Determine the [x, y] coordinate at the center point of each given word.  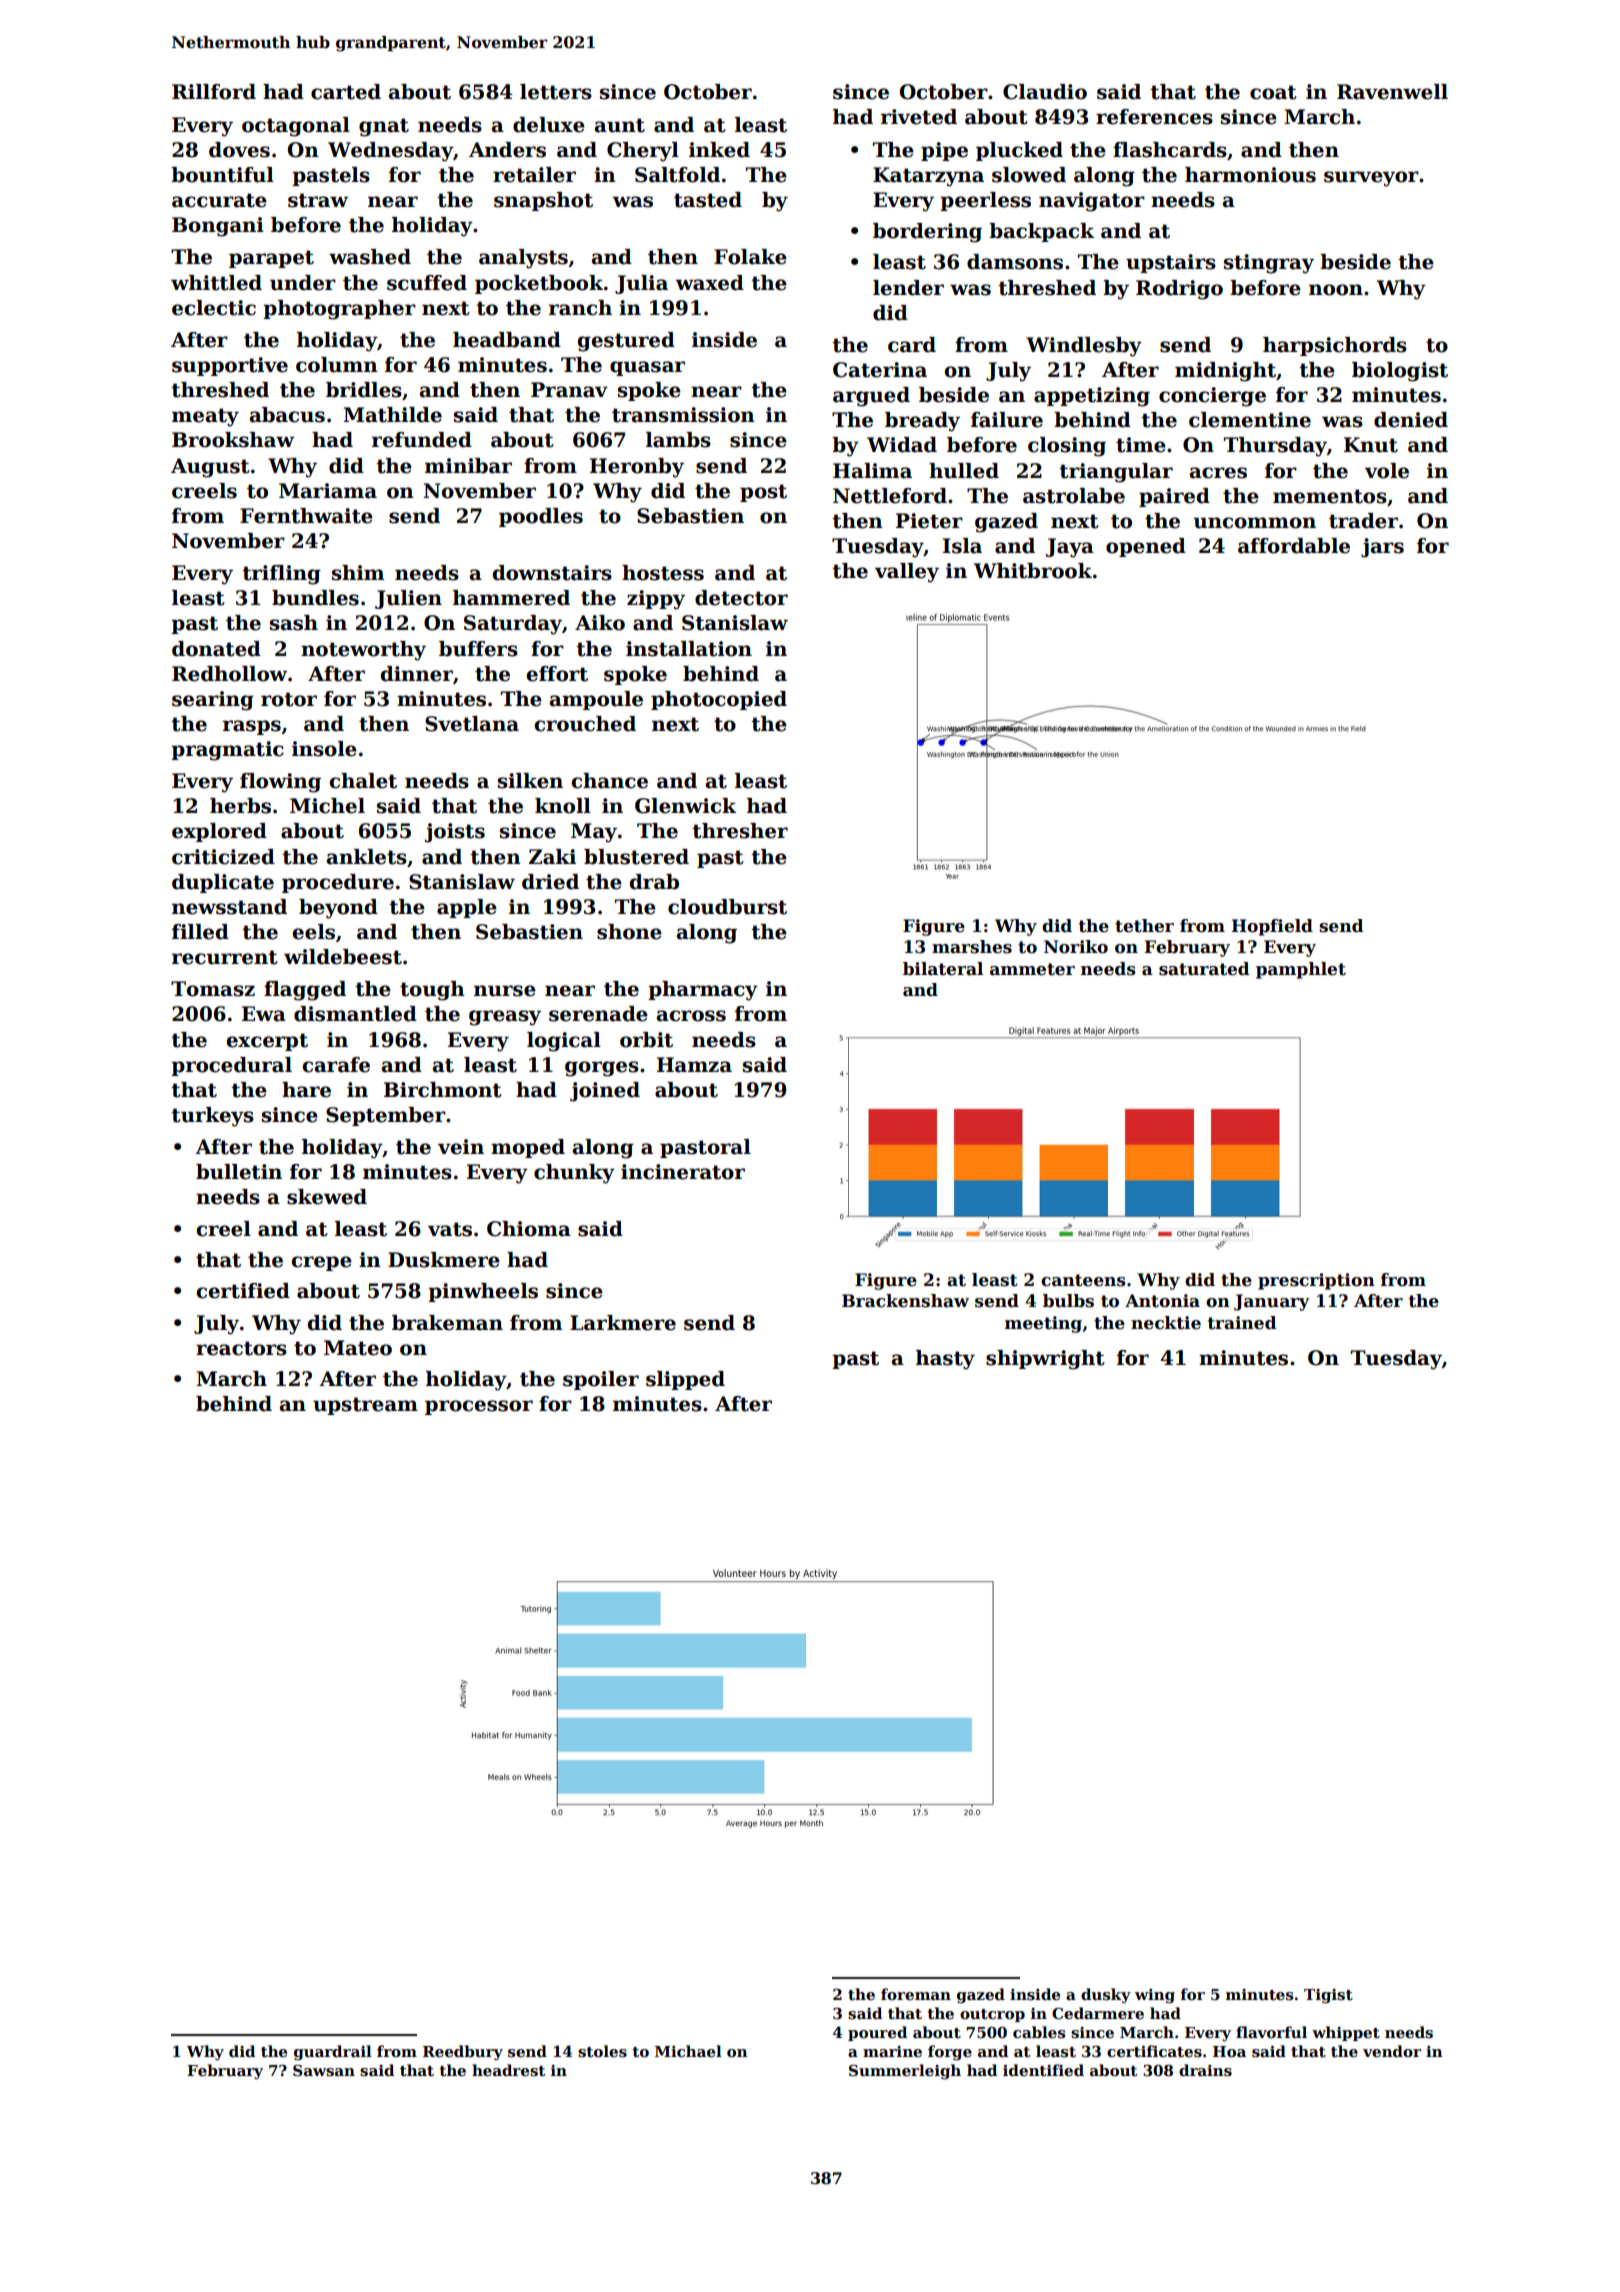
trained [1241, 1323]
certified [243, 1291]
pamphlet [1301, 970]
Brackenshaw [905, 1301]
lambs [678, 440]
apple [467, 908]
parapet [271, 259]
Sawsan [324, 2070]
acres [1218, 473]
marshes [972, 947]
